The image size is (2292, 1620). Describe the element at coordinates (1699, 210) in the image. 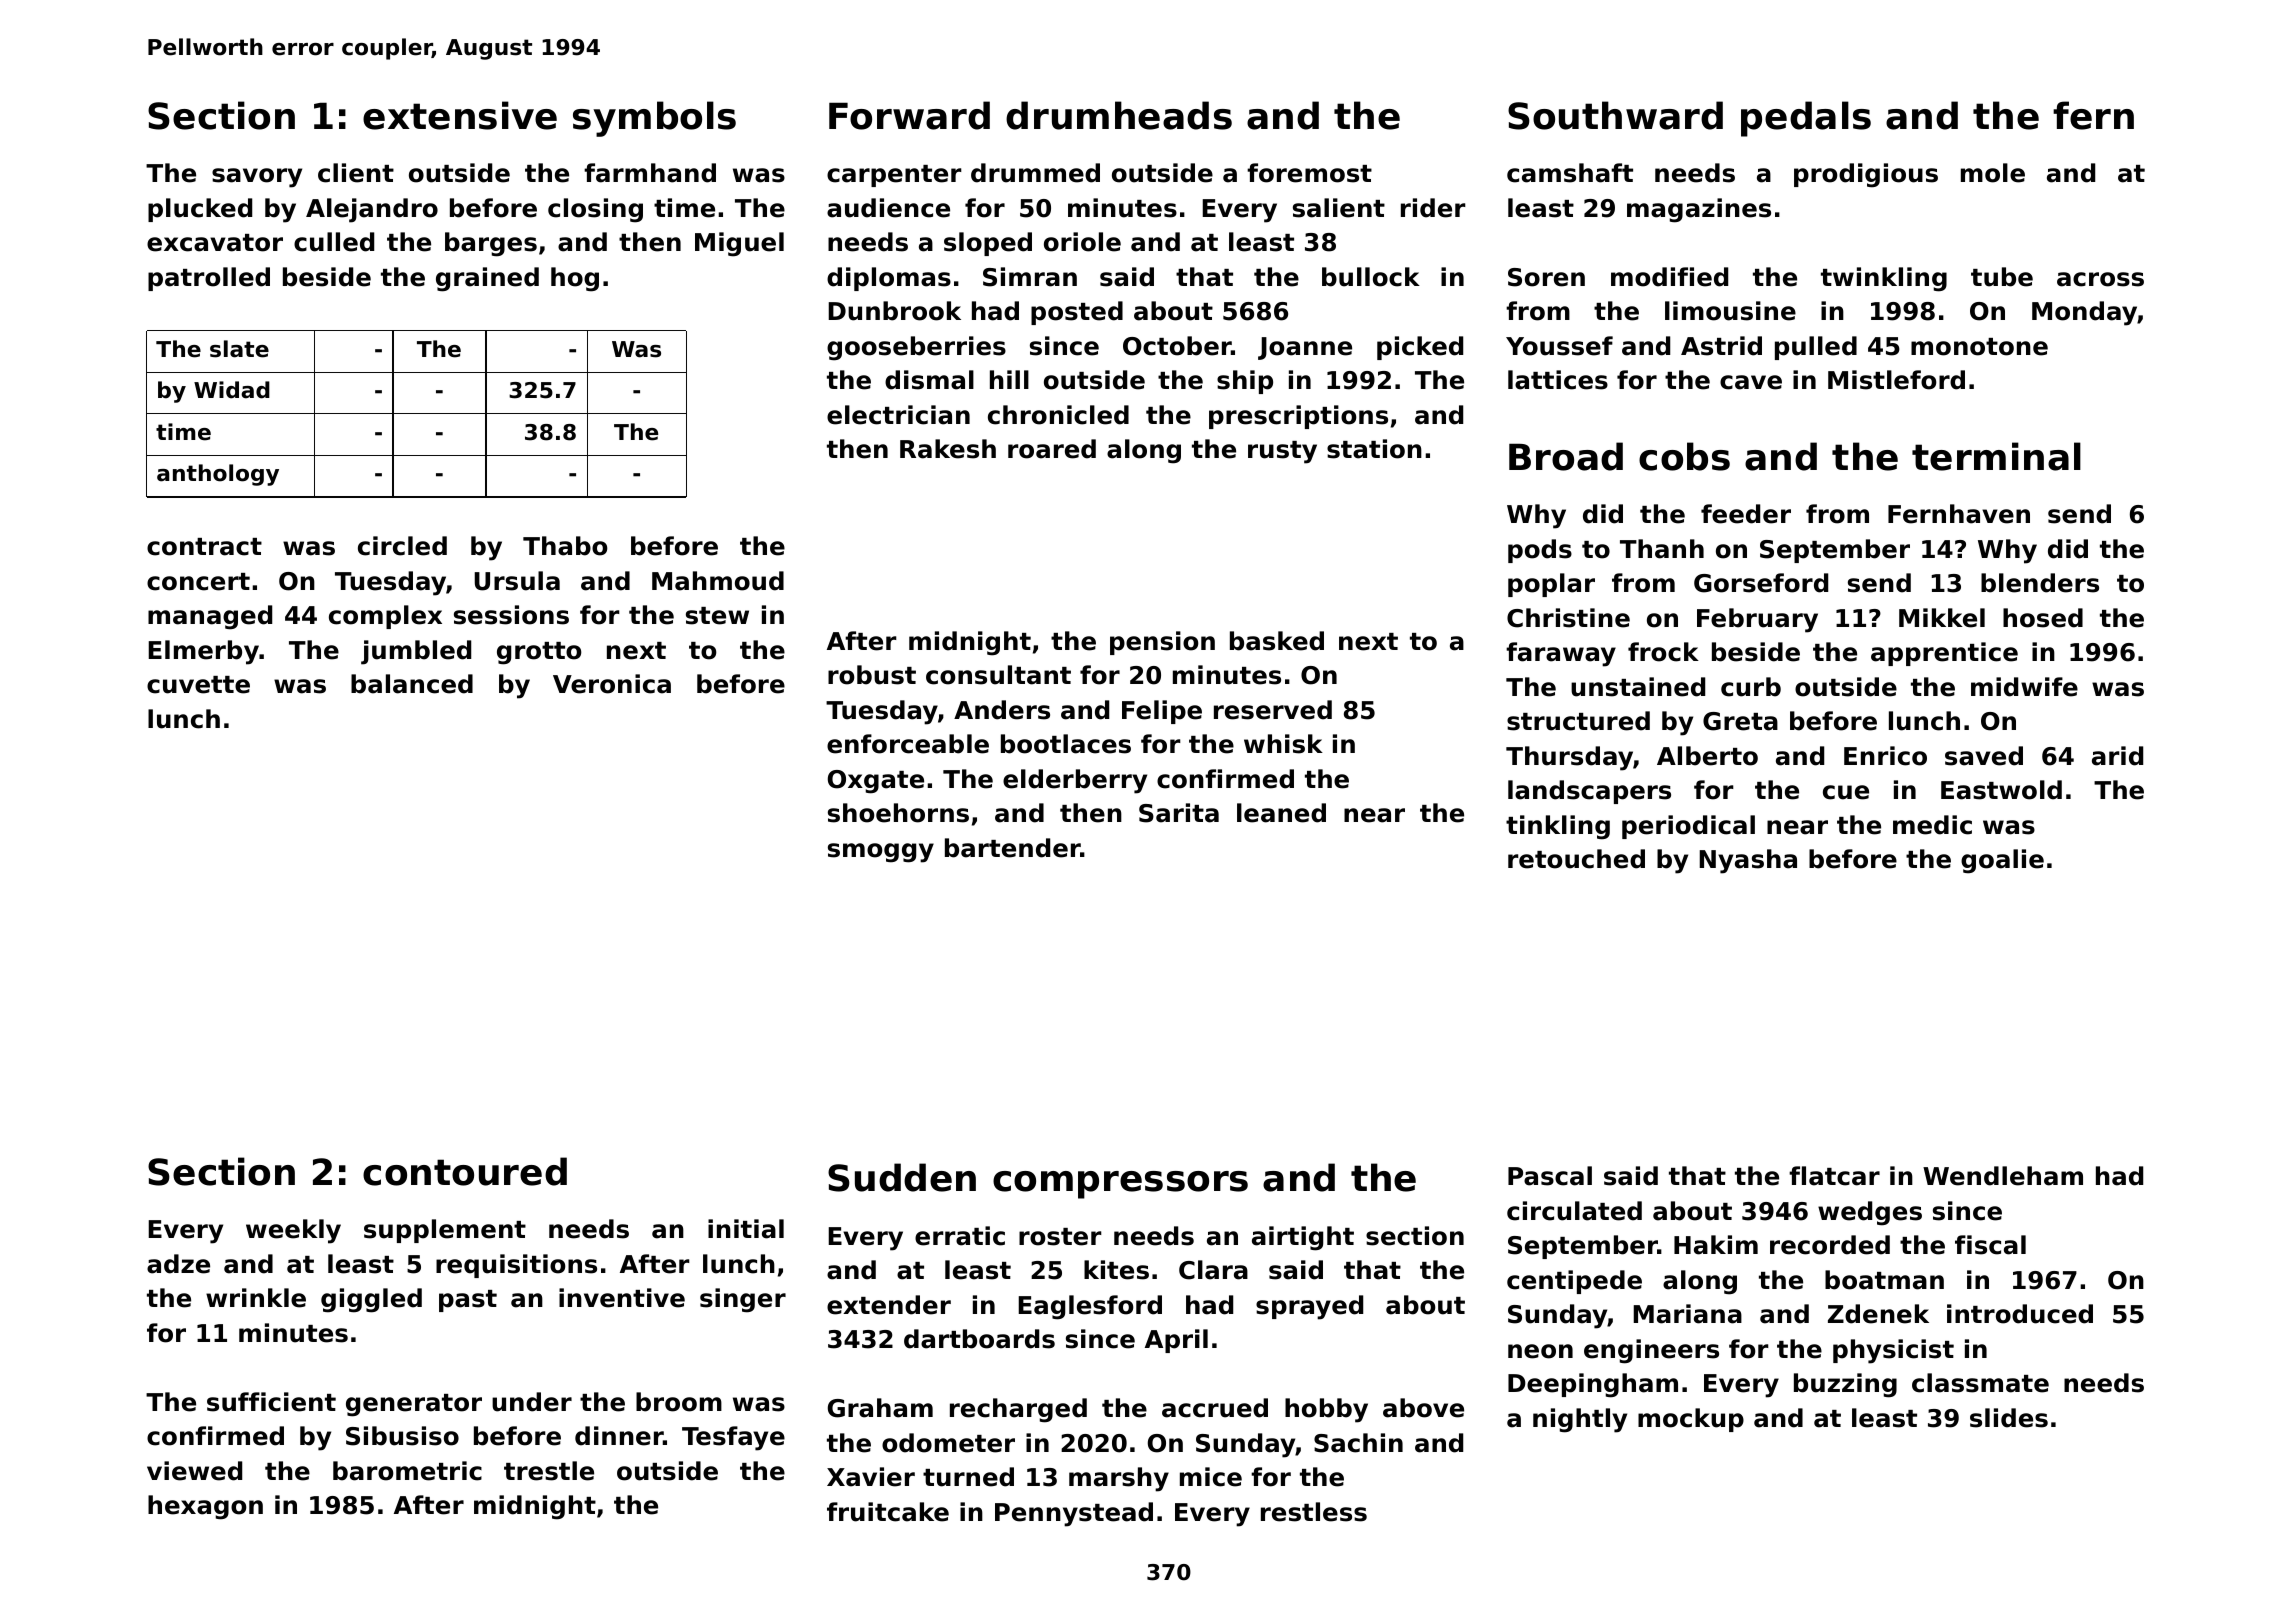

I see `magazines` at that location.
